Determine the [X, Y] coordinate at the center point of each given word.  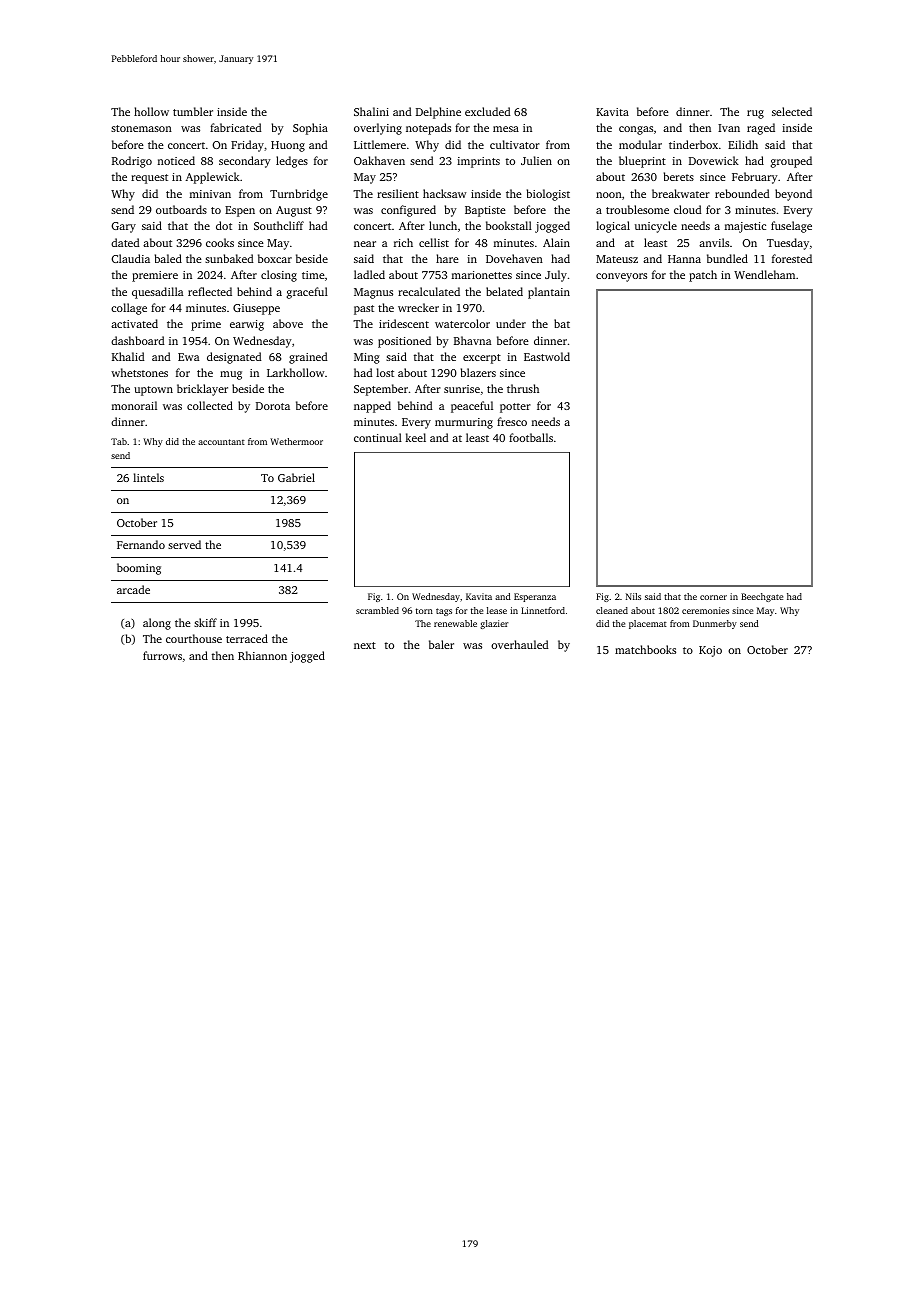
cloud [687, 209]
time [313, 275]
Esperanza [535, 597]
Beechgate [762, 597]
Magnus [373, 293]
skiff [205, 622]
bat [562, 323]
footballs [531, 437]
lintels [148, 477]
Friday [247, 146]
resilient [398, 193]
